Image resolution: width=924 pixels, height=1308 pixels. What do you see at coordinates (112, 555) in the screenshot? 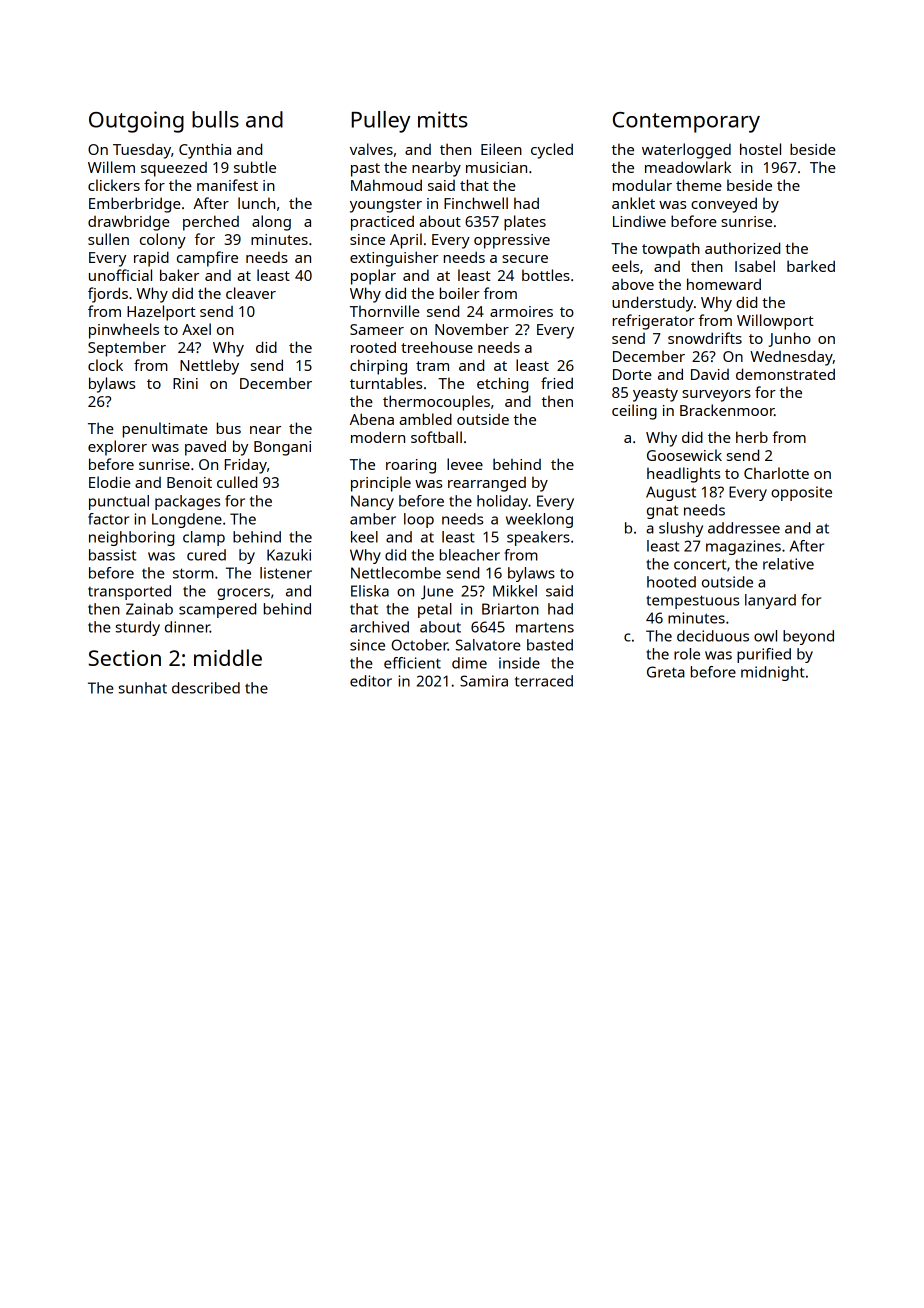
I see `bassist` at bounding box center [112, 555].
